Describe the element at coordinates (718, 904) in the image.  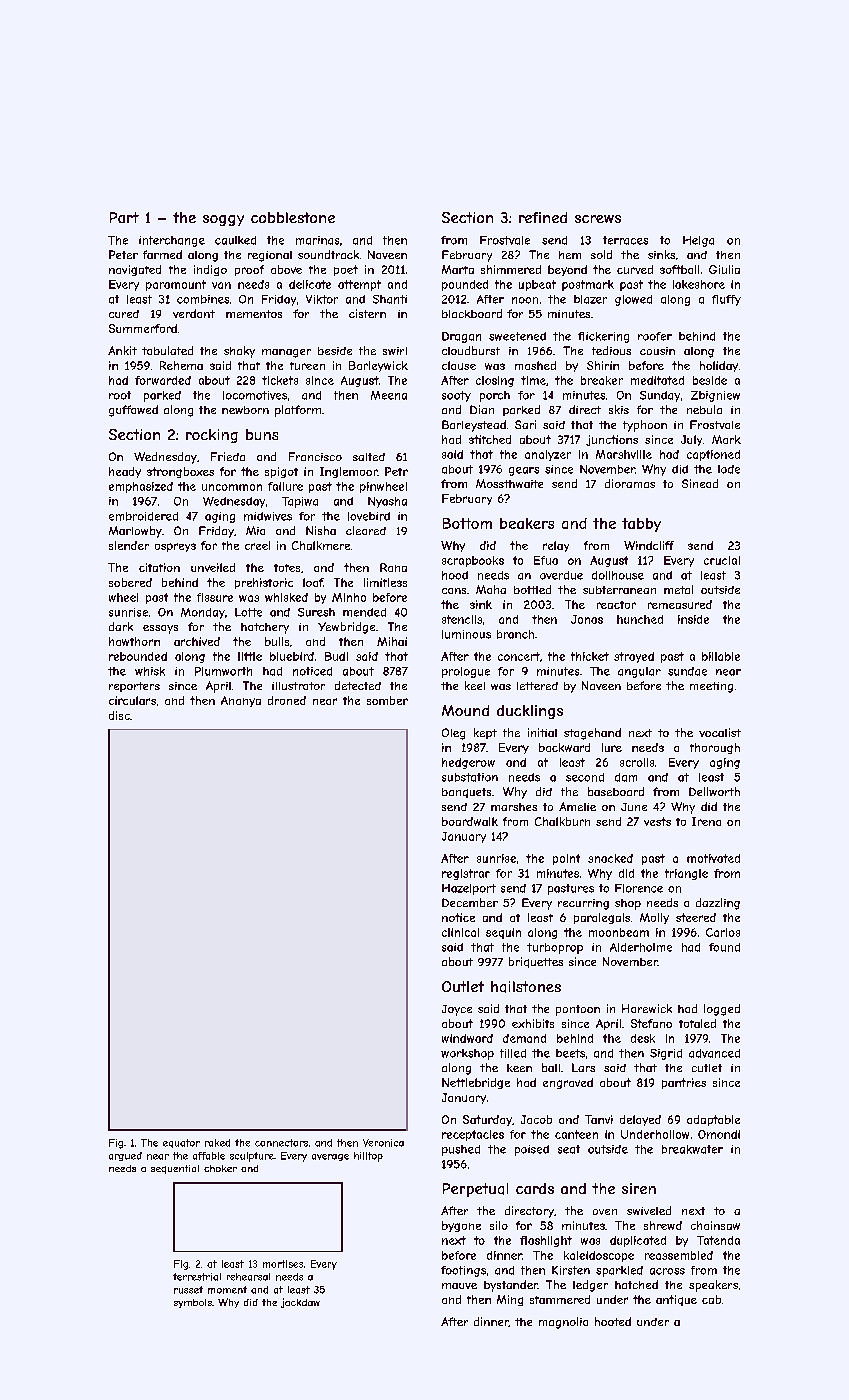
I see `dazzling` at that location.
